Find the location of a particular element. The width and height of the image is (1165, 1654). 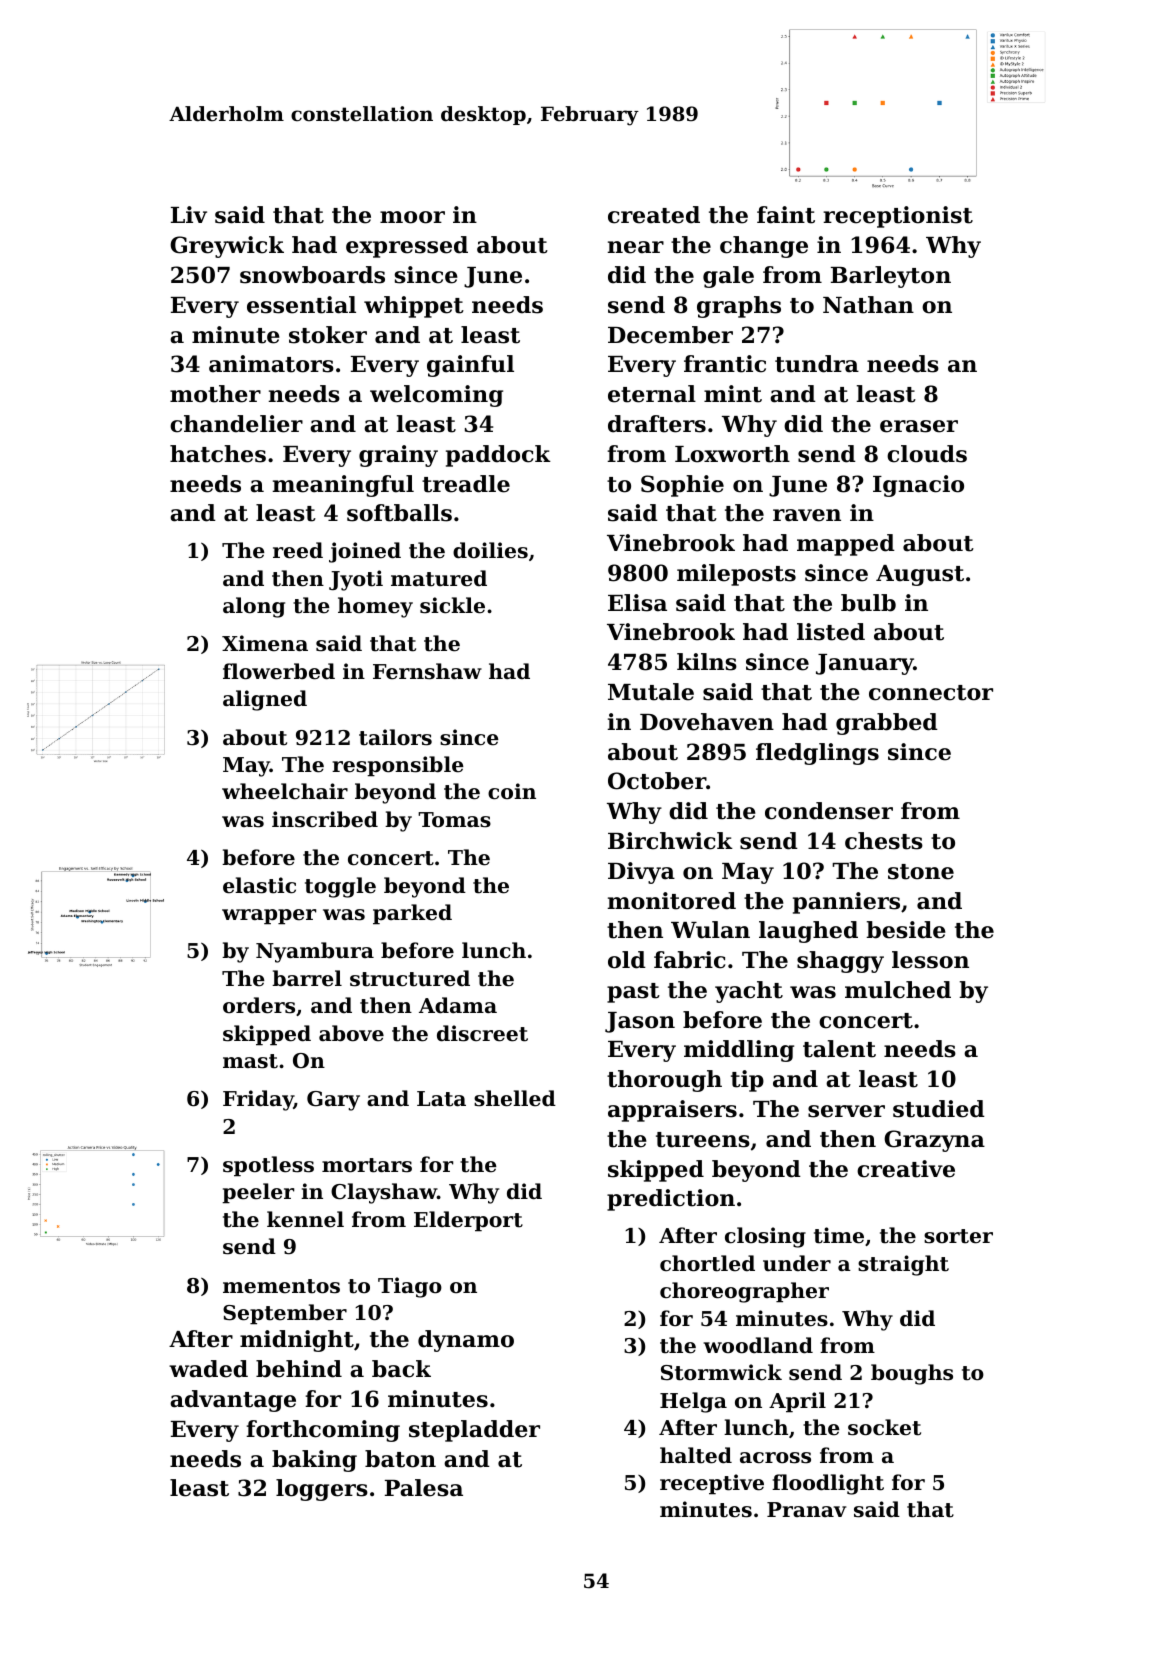

stone is located at coordinates (921, 872).
